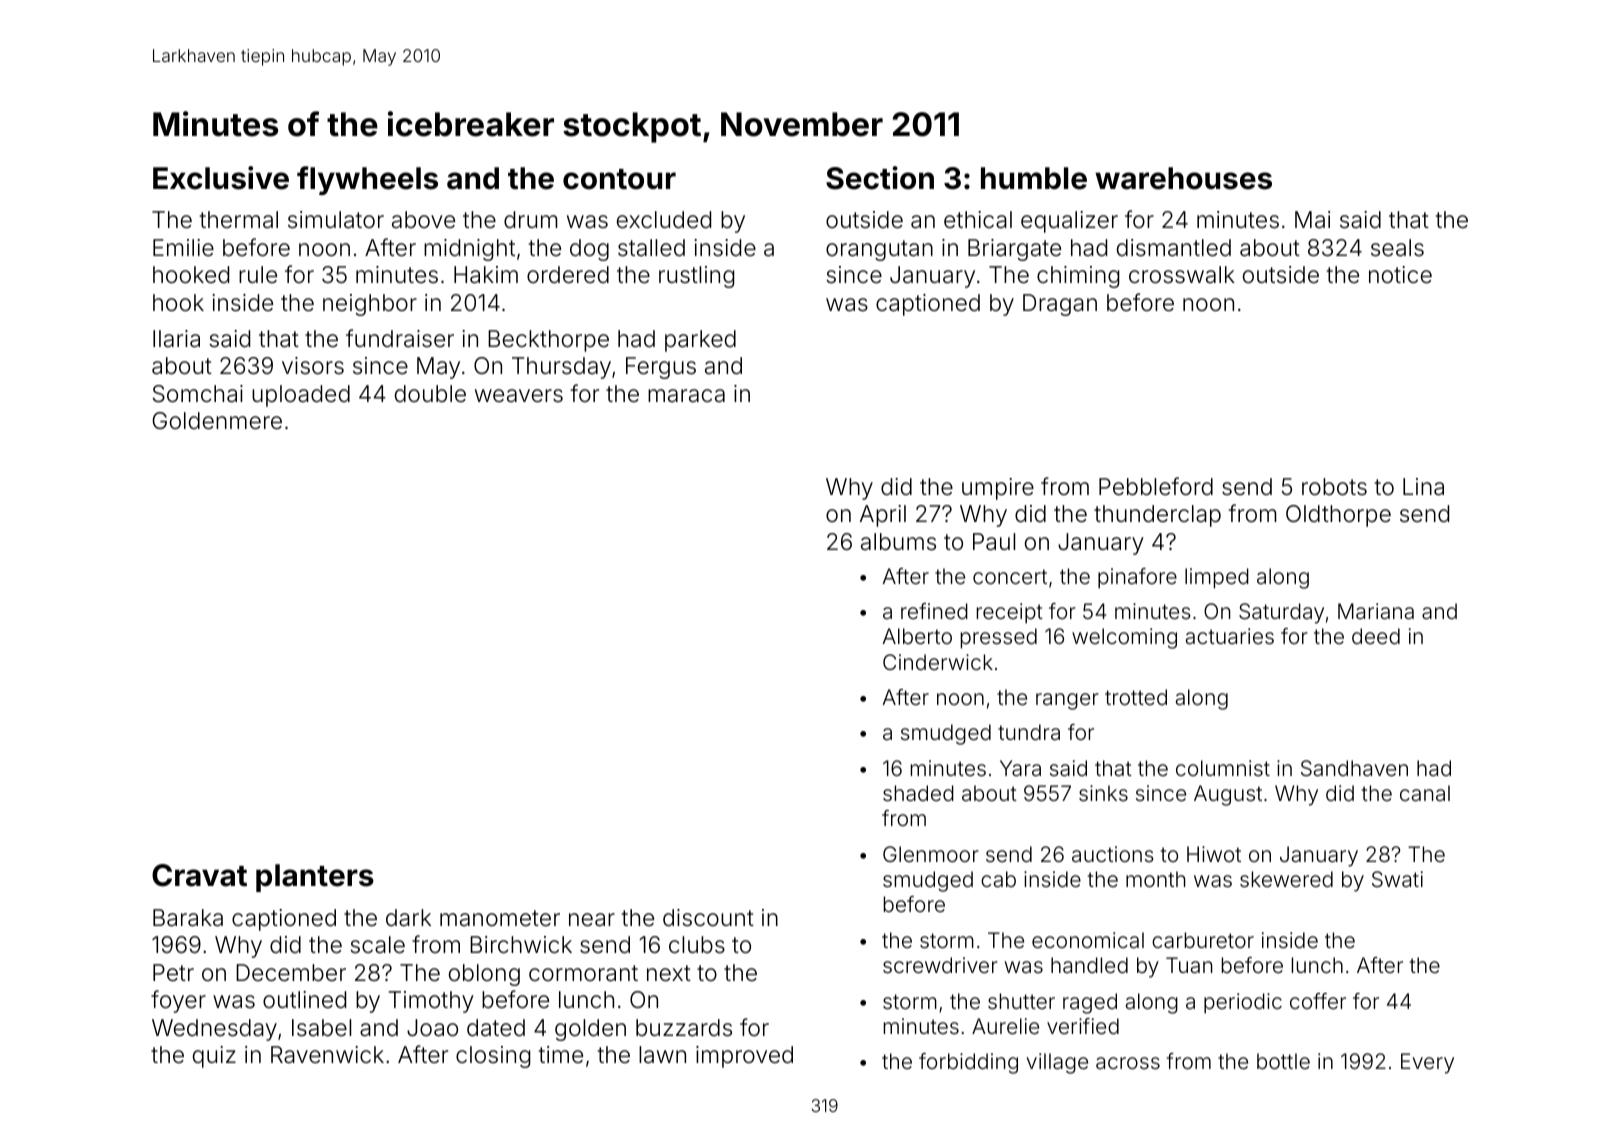  I want to click on Swati, so click(1397, 879).
